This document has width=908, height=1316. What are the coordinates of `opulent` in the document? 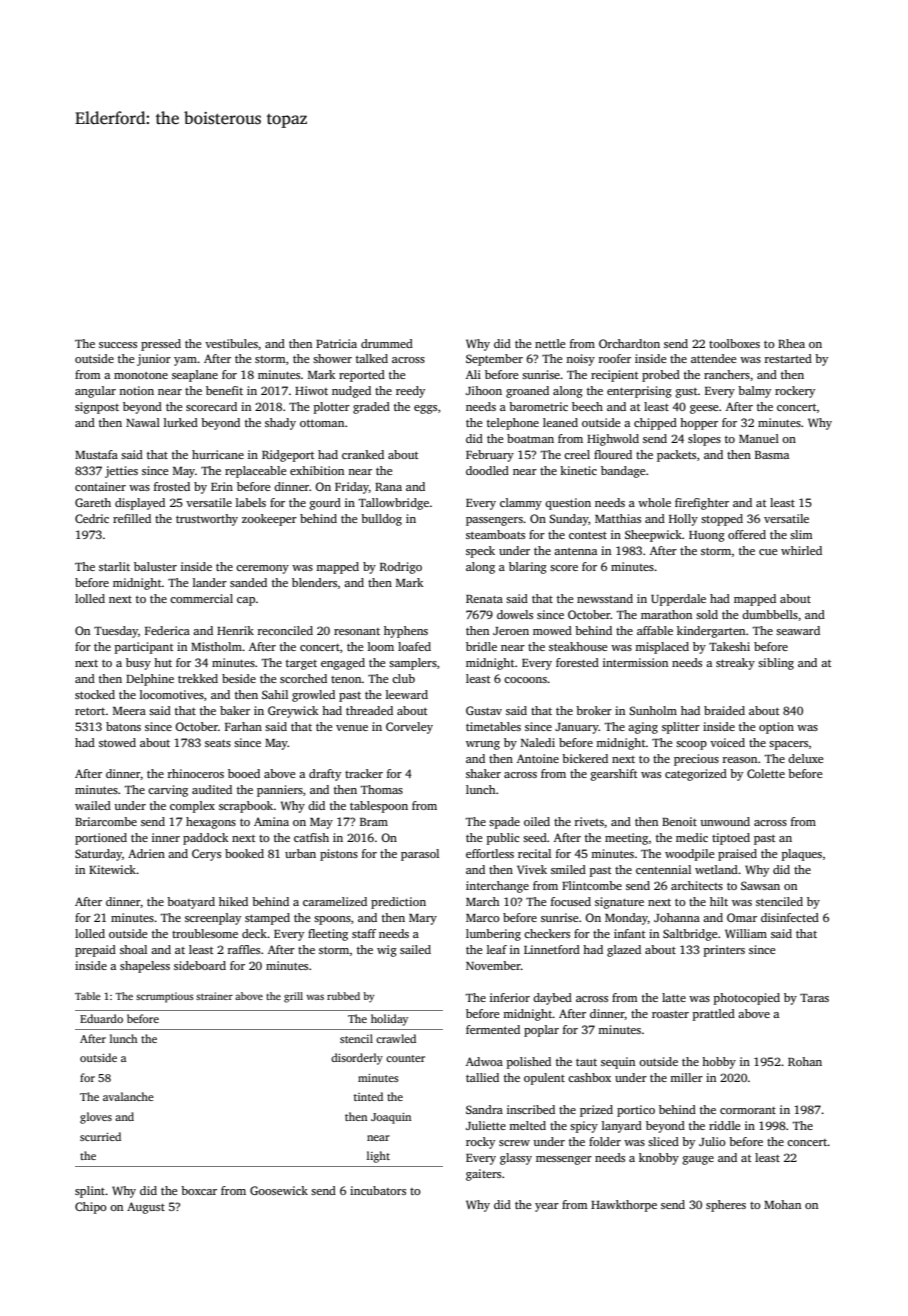 It's located at (544, 1079).
